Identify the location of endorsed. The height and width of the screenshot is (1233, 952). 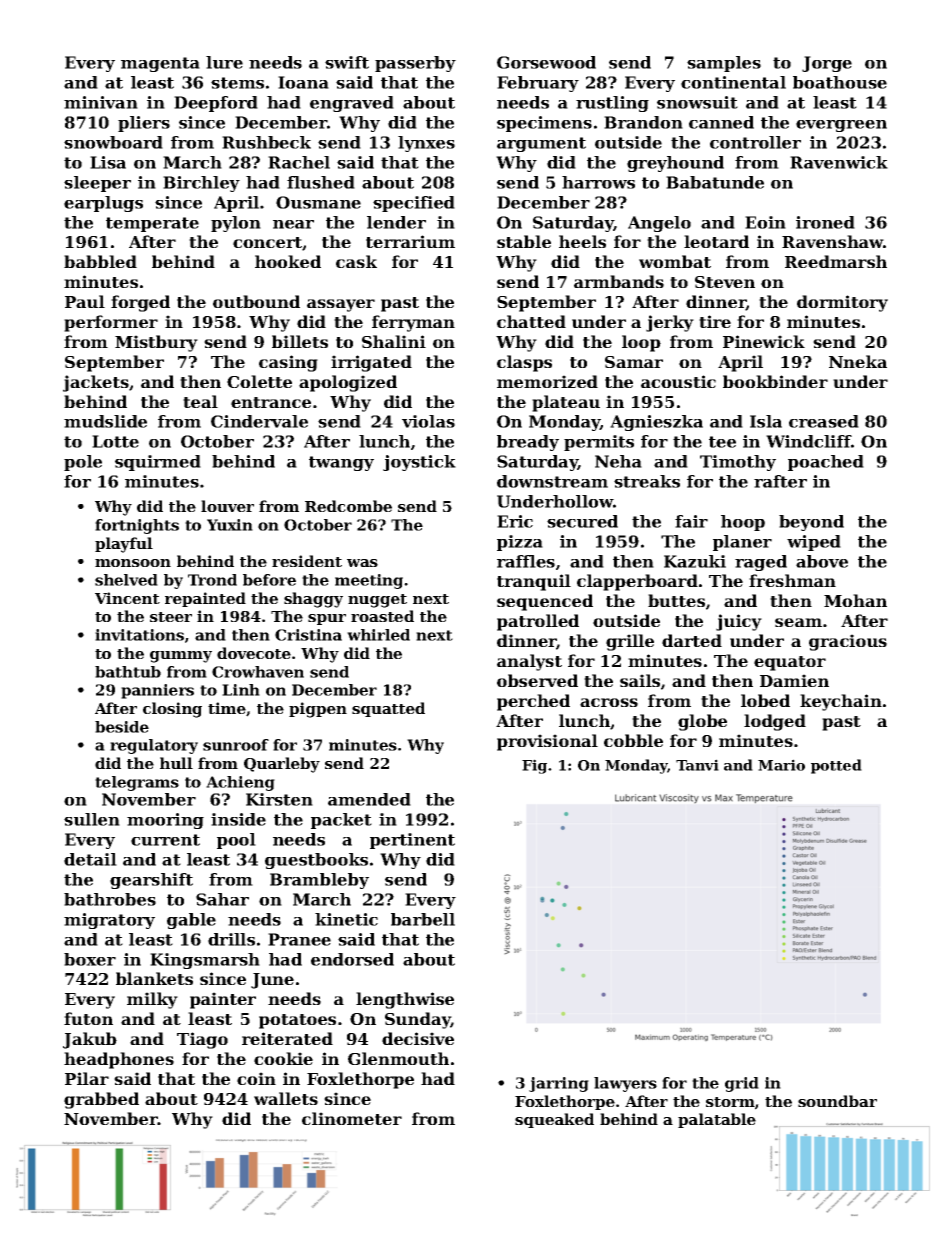
(352, 959).
